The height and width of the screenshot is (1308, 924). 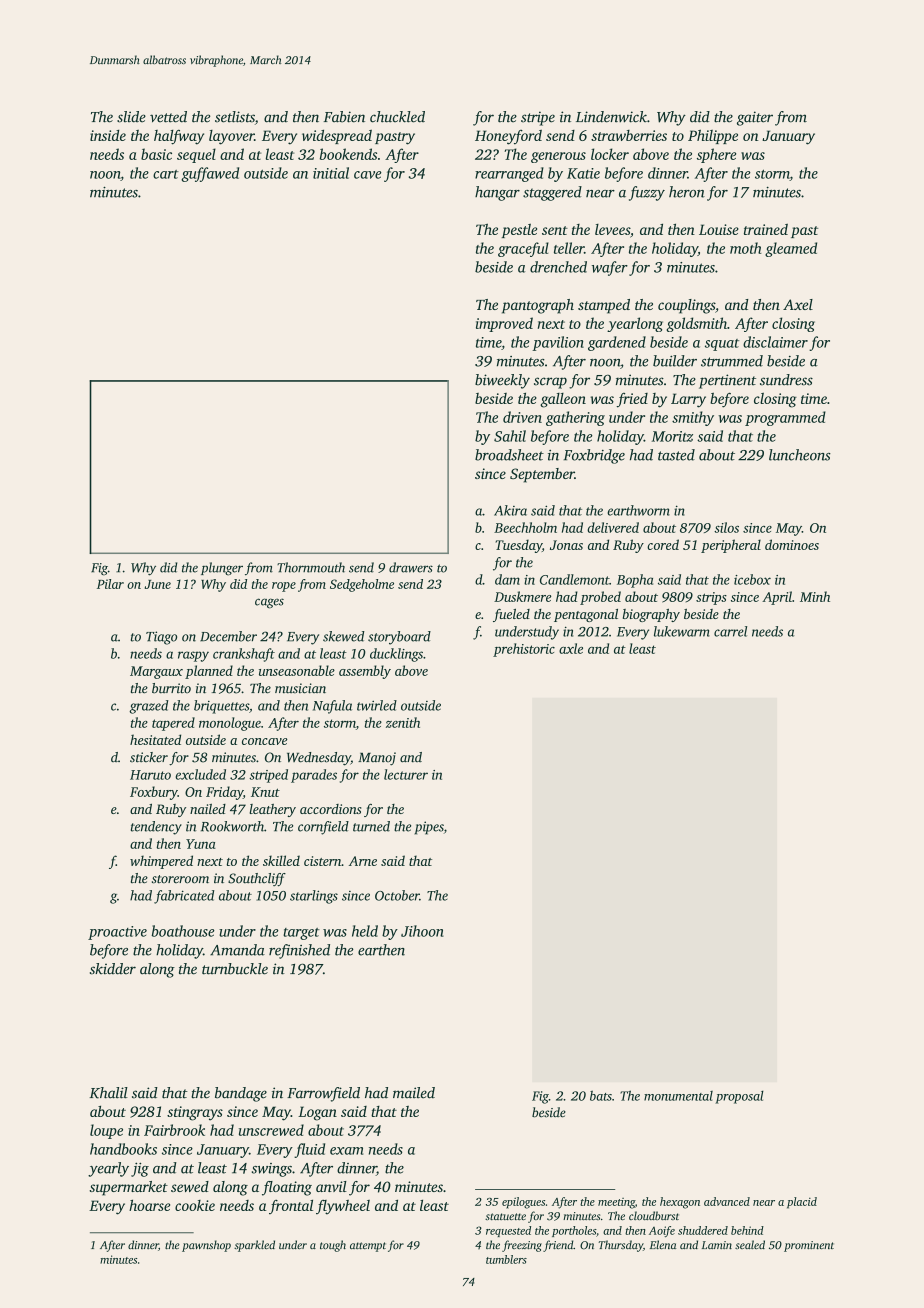 I want to click on Louise, so click(x=719, y=229).
